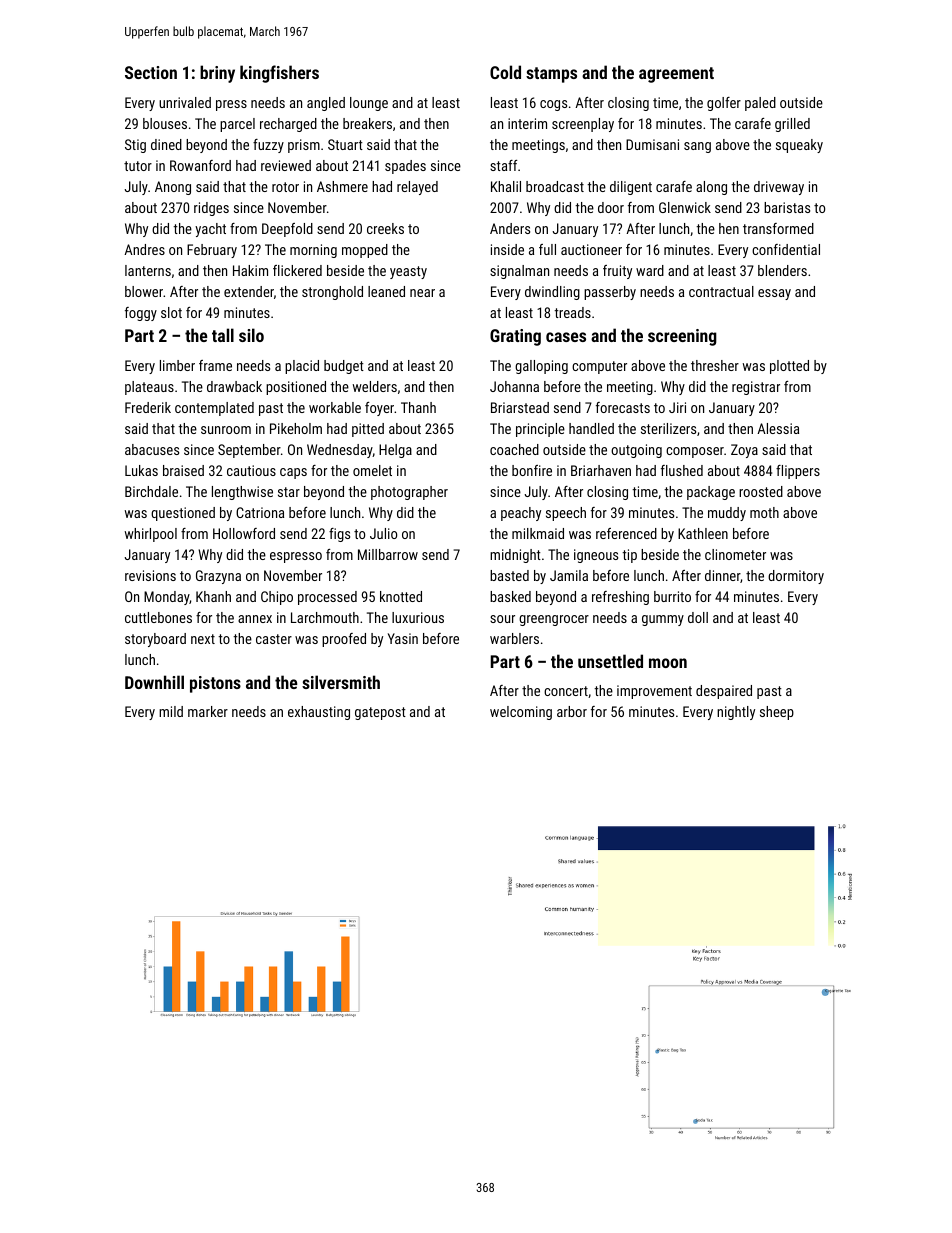 This screenshot has width=952, height=1233. I want to click on gatepost, so click(380, 713).
